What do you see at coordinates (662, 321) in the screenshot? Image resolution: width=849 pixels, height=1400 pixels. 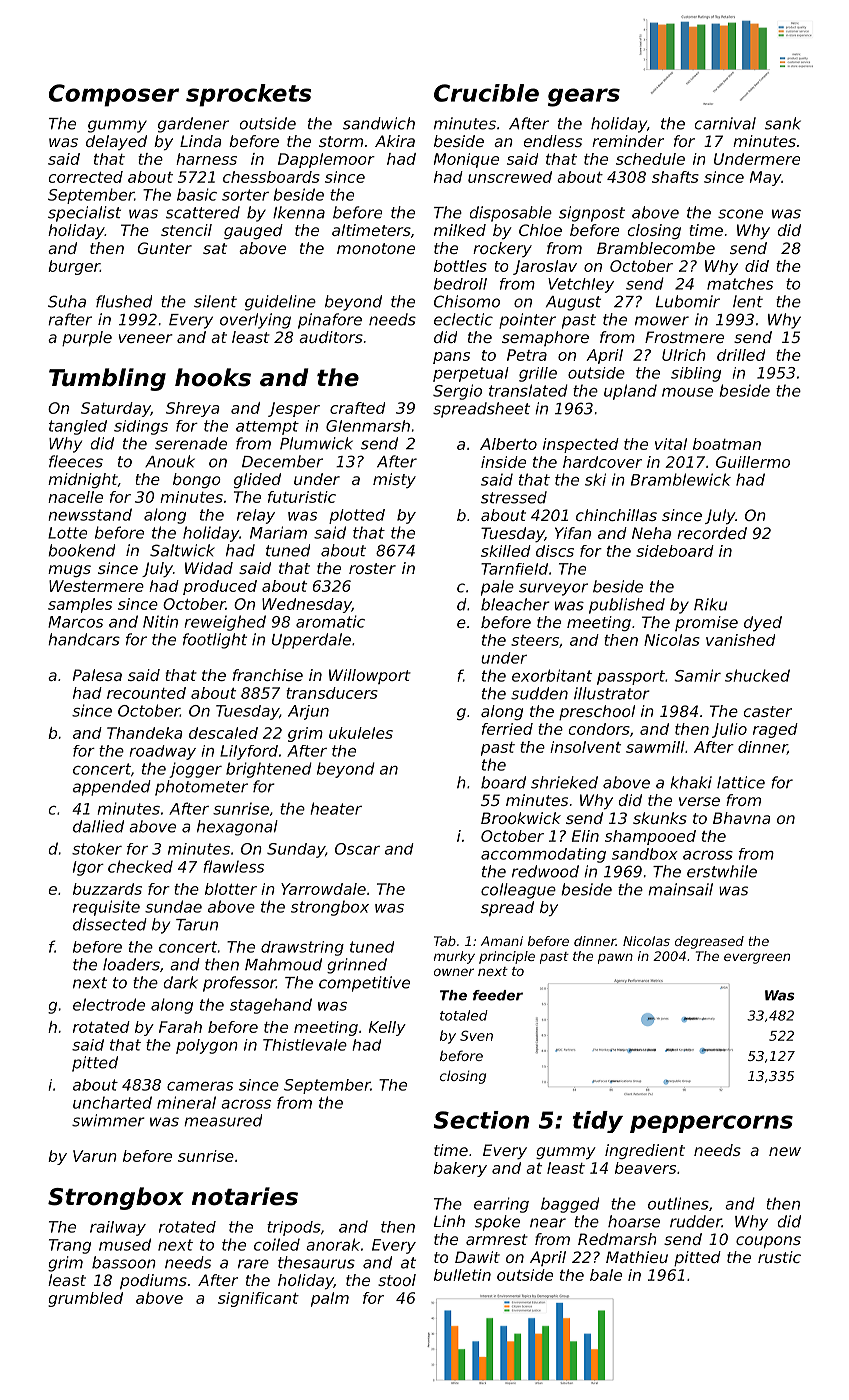 I see `mower` at bounding box center [662, 321].
